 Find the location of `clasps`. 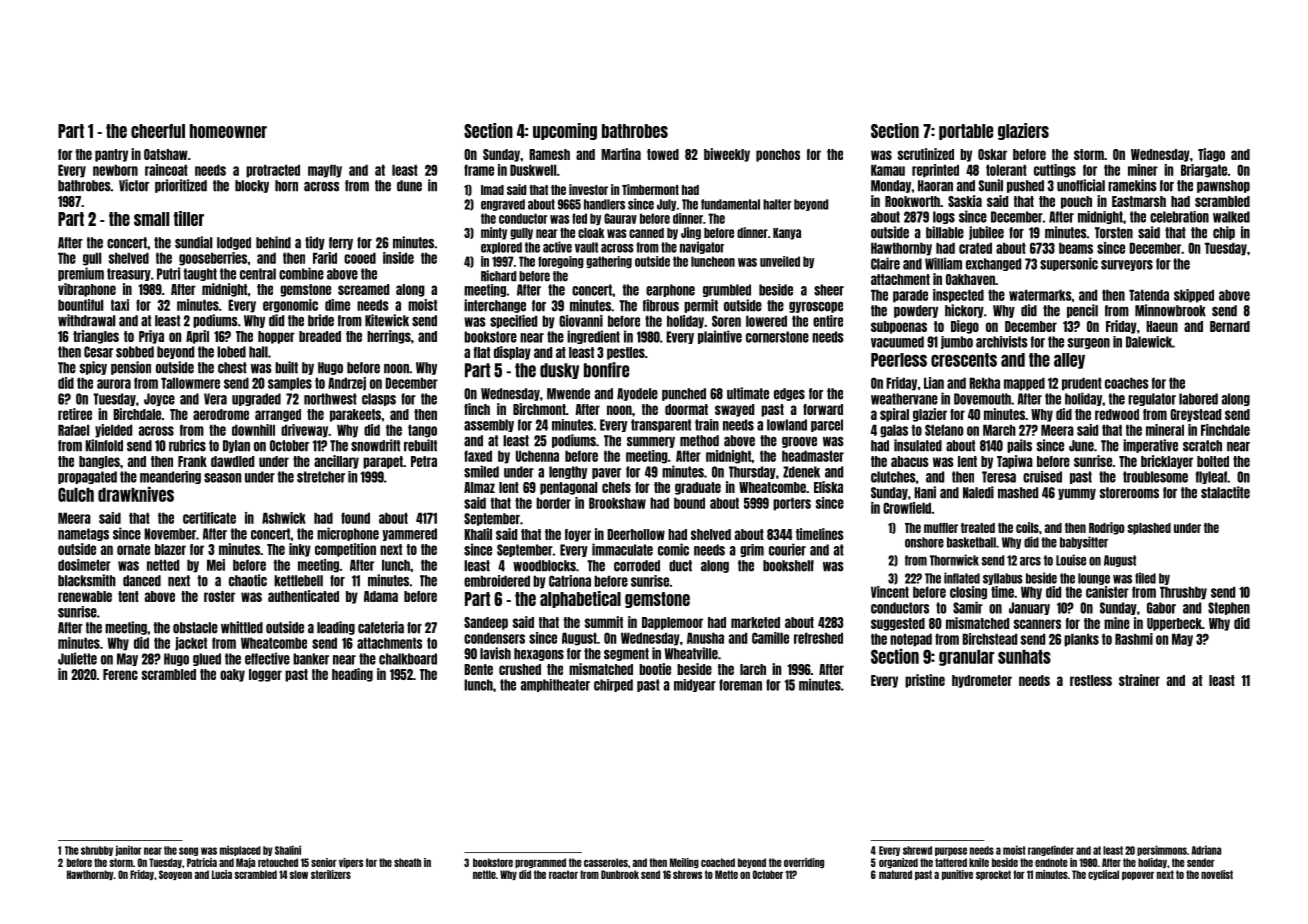

clasps is located at coordinates (379, 399).
